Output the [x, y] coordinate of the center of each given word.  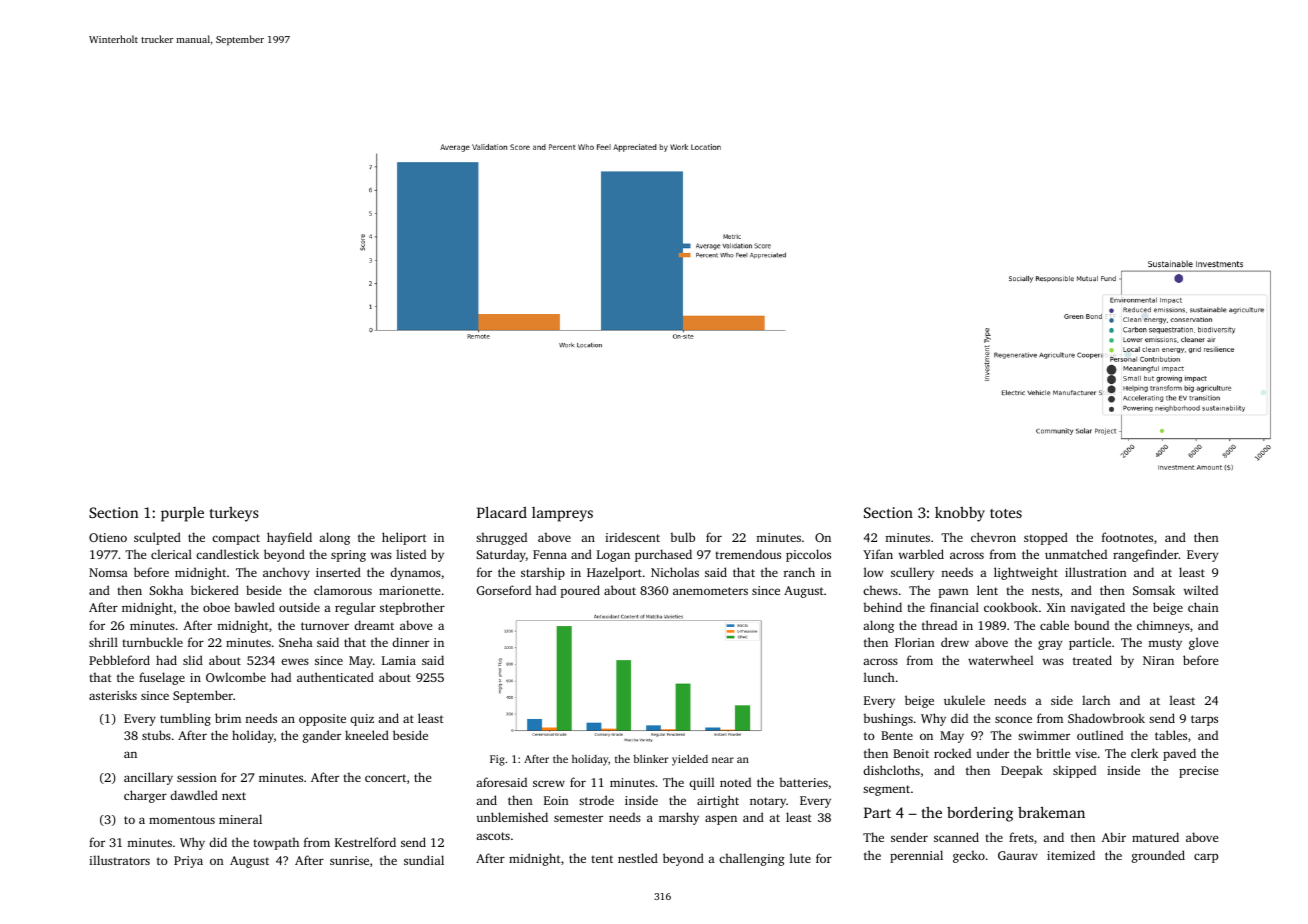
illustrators [119, 860]
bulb [682, 537]
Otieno [108, 537]
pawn [954, 593]
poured [580, 591]
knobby [960, 514]
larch [1096, 700]
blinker [650, 759]
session [197, 777]
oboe [216, 607]
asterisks [113, 695]
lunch [879, 677]
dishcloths [891, 770]
